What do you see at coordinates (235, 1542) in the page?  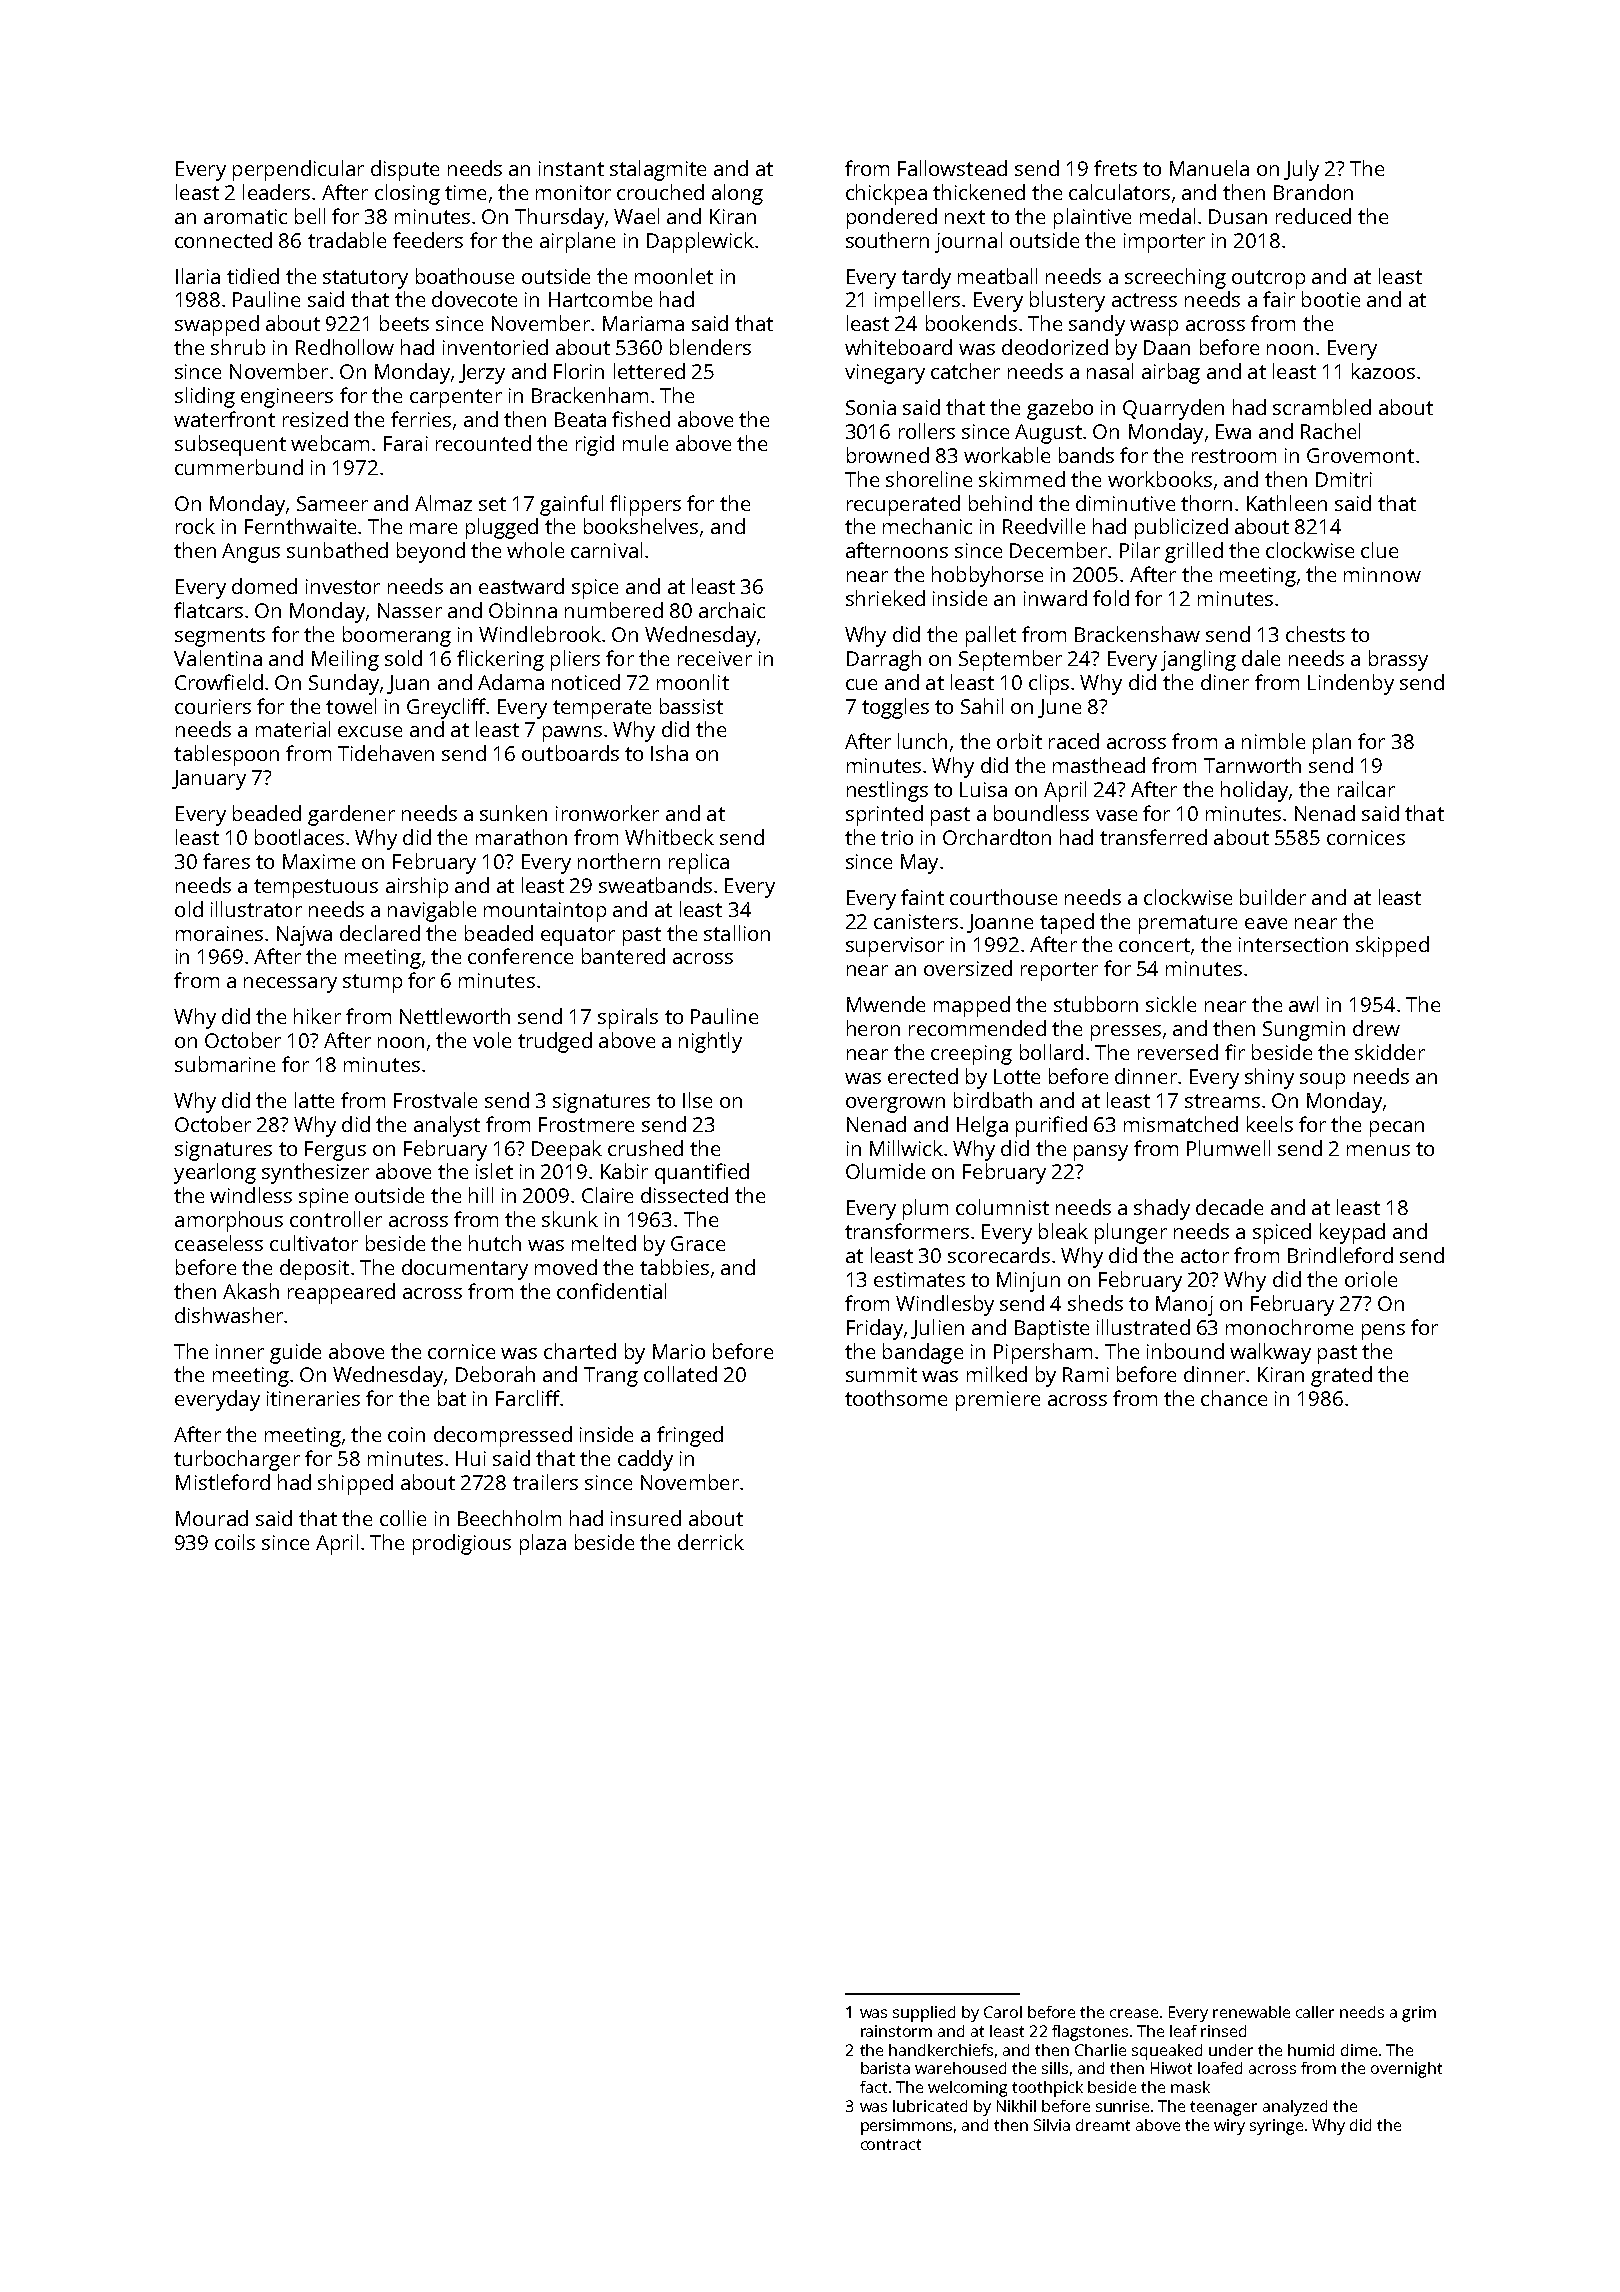 I see `coils` at bounding box center [235, 1542].
